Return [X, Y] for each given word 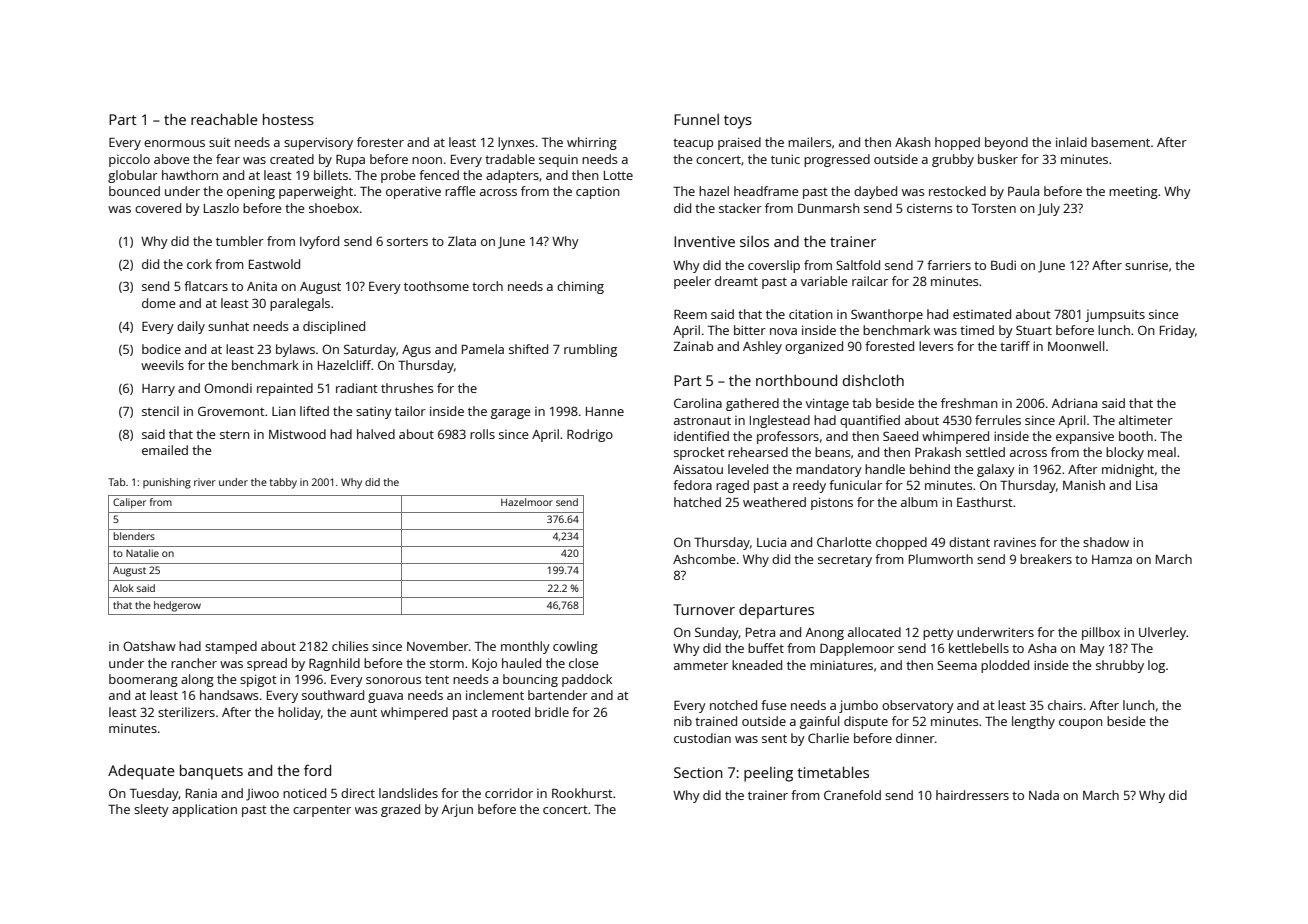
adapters [512, 176]
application [204, 810]
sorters [407, 241]
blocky [1125, 453]
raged [732, 486]
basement [1120, 142]
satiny [374, 412]
